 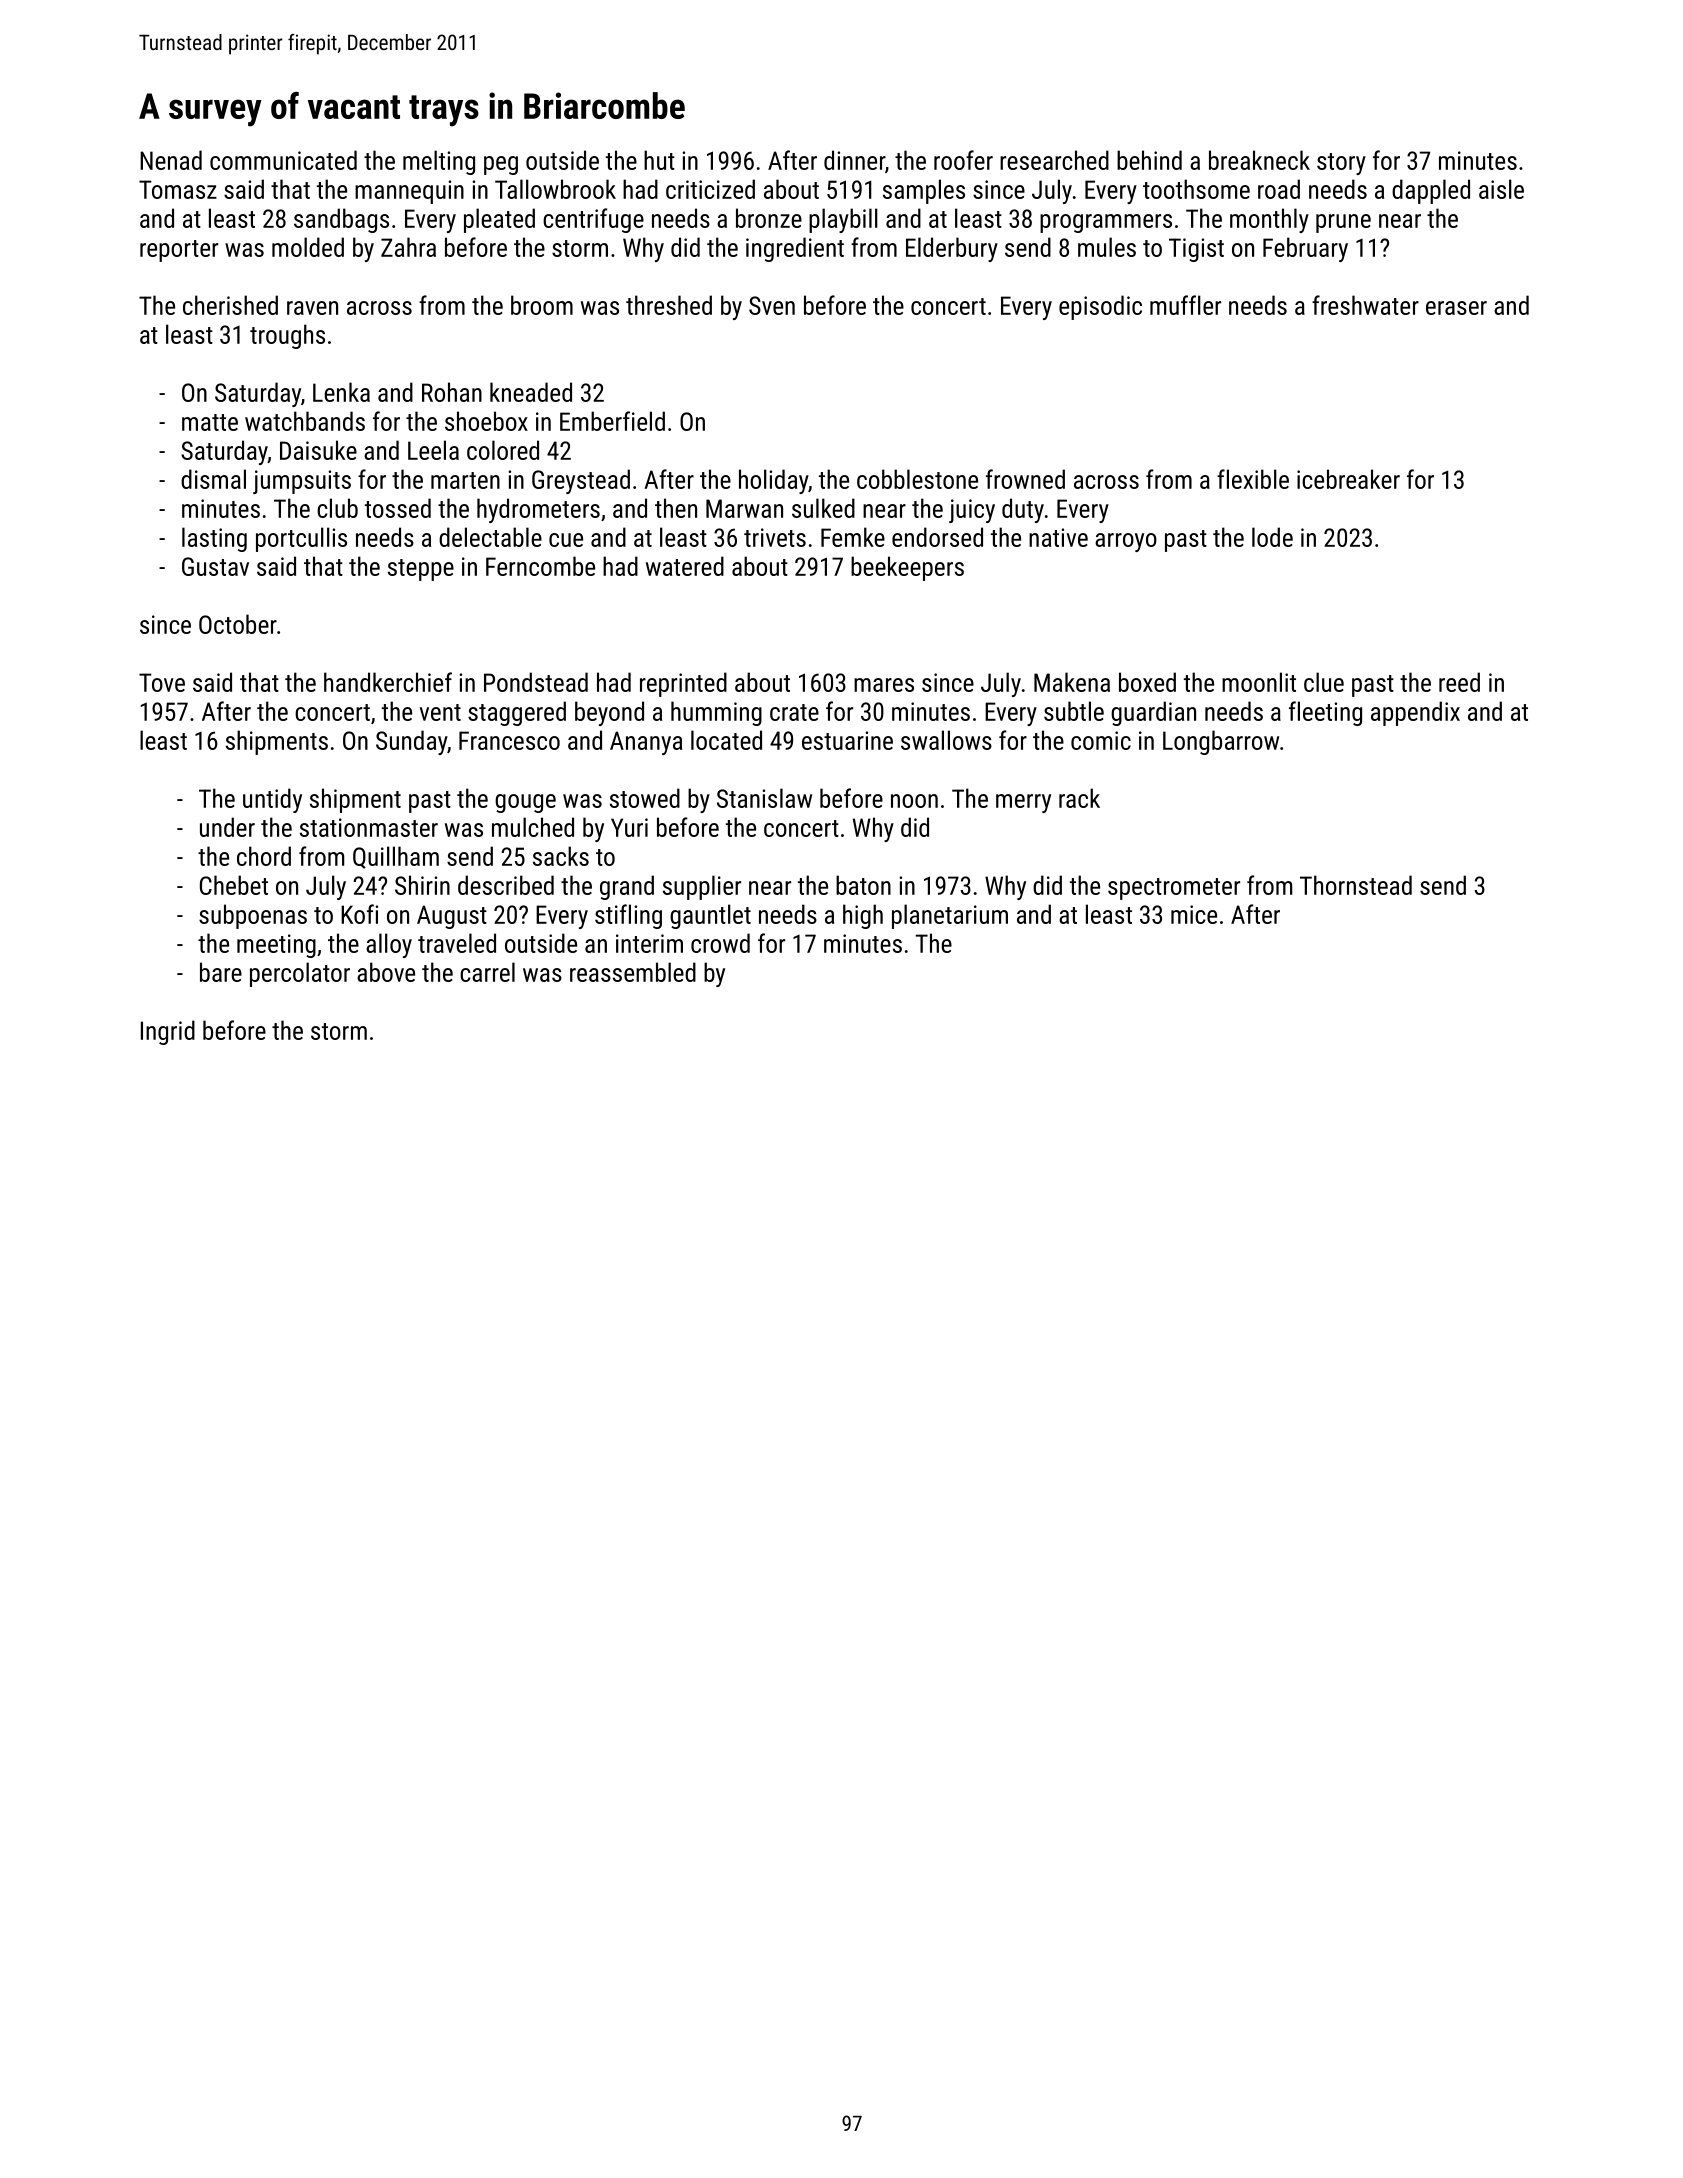 What do you see at coordinates (1194, 914) in the page?
I see `mice` at bounding box center [1194, 914].
